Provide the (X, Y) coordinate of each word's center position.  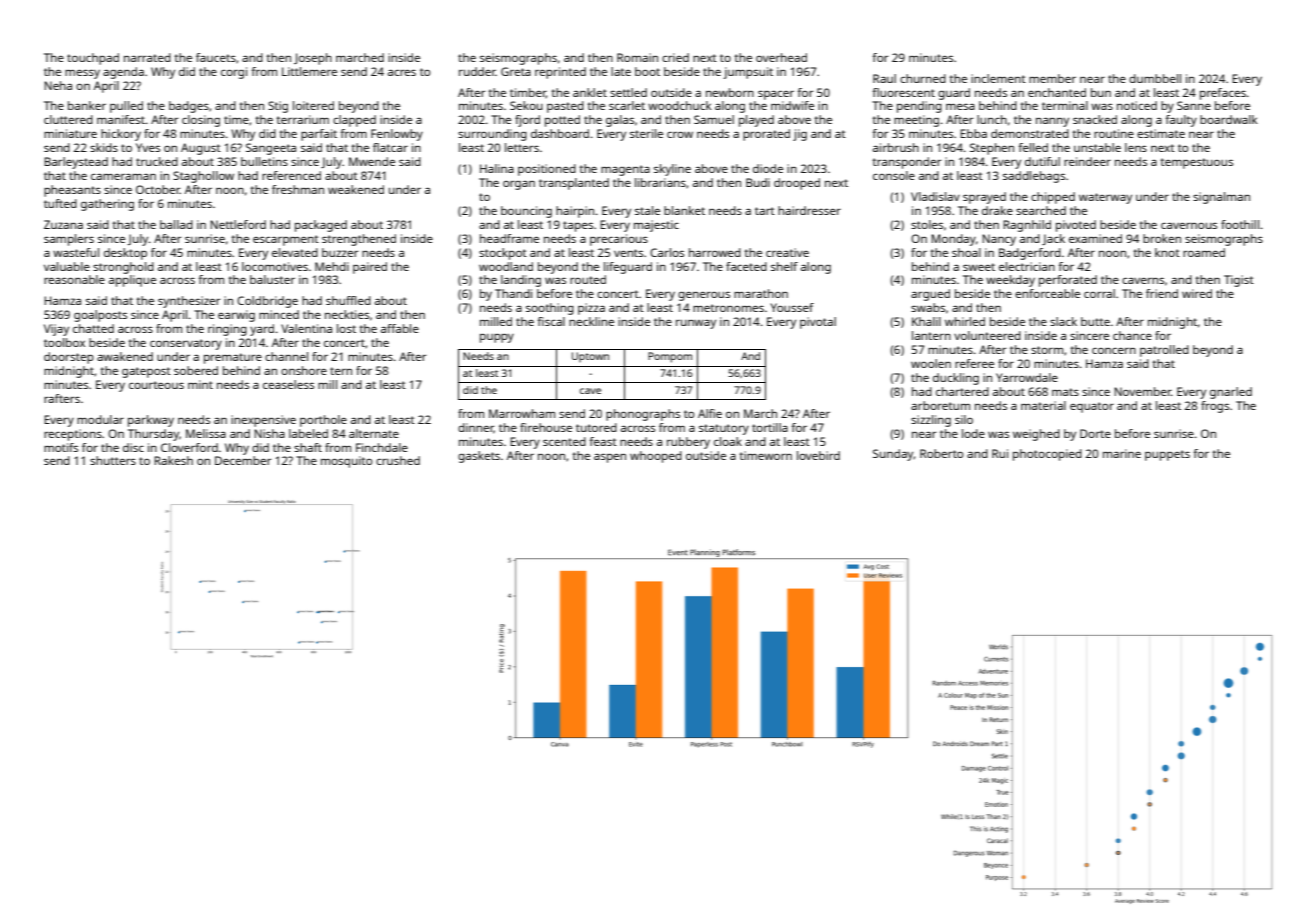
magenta (625, 170)
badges (189, 107)
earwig (236, 316)
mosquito (346, 462)
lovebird (818, 455)
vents (628, 253)
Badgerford (1030, 254)
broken (1162, 238)
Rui (1000, 453)
